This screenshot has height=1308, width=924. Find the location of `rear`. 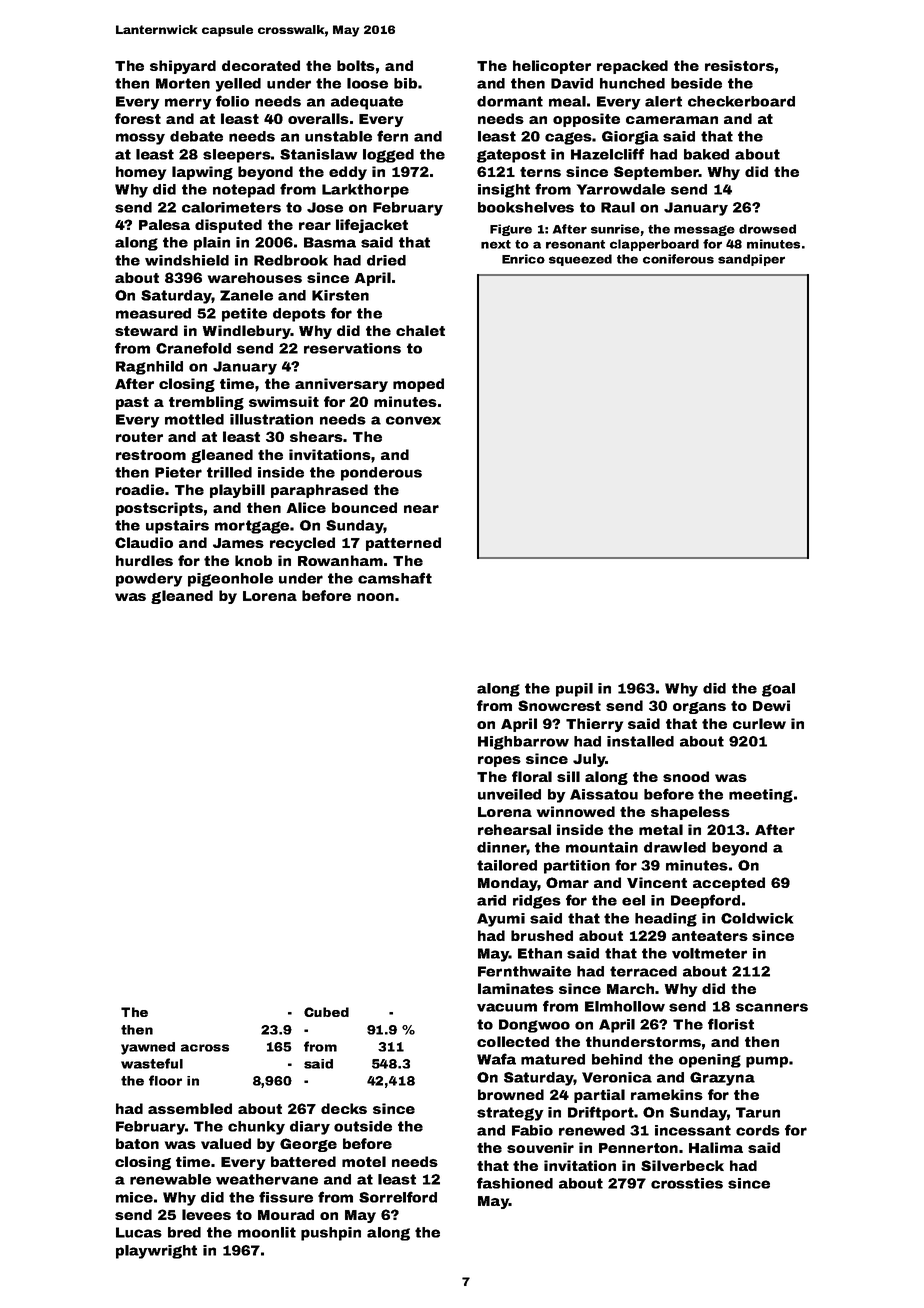

rear is located at coordinates (315, 226).
